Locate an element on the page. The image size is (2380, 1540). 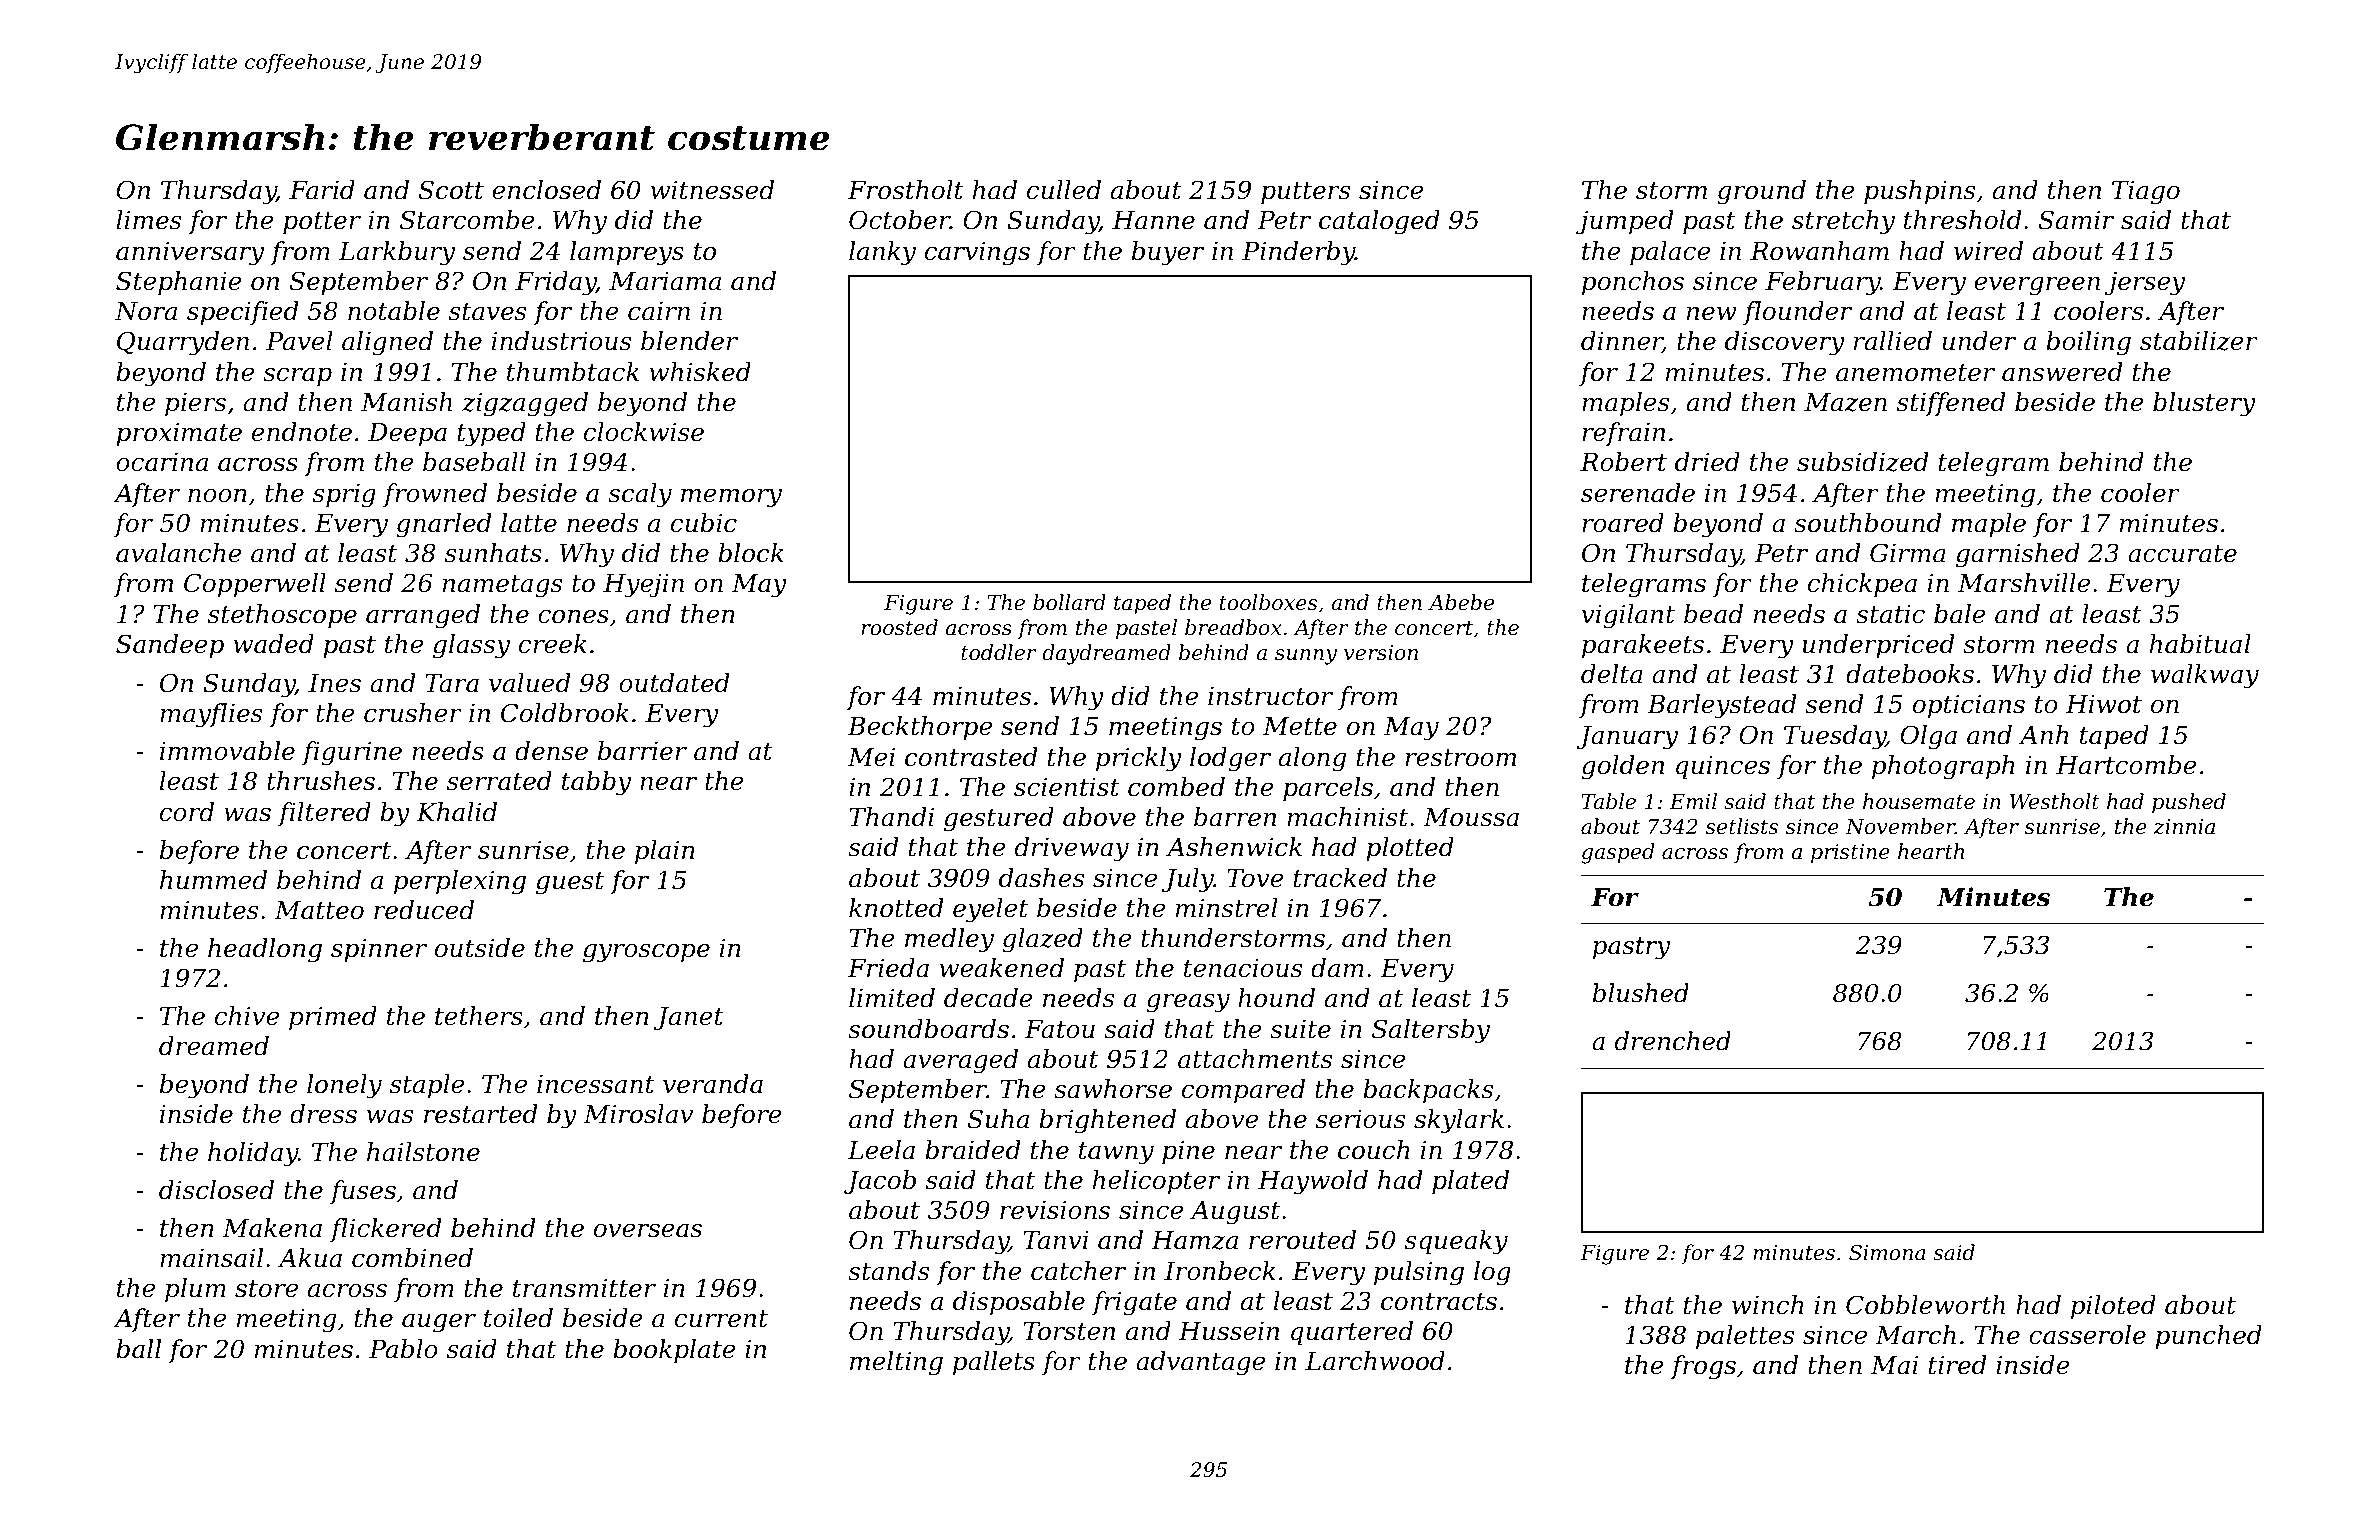
pushpins is located at coordinates (1919, 192).
